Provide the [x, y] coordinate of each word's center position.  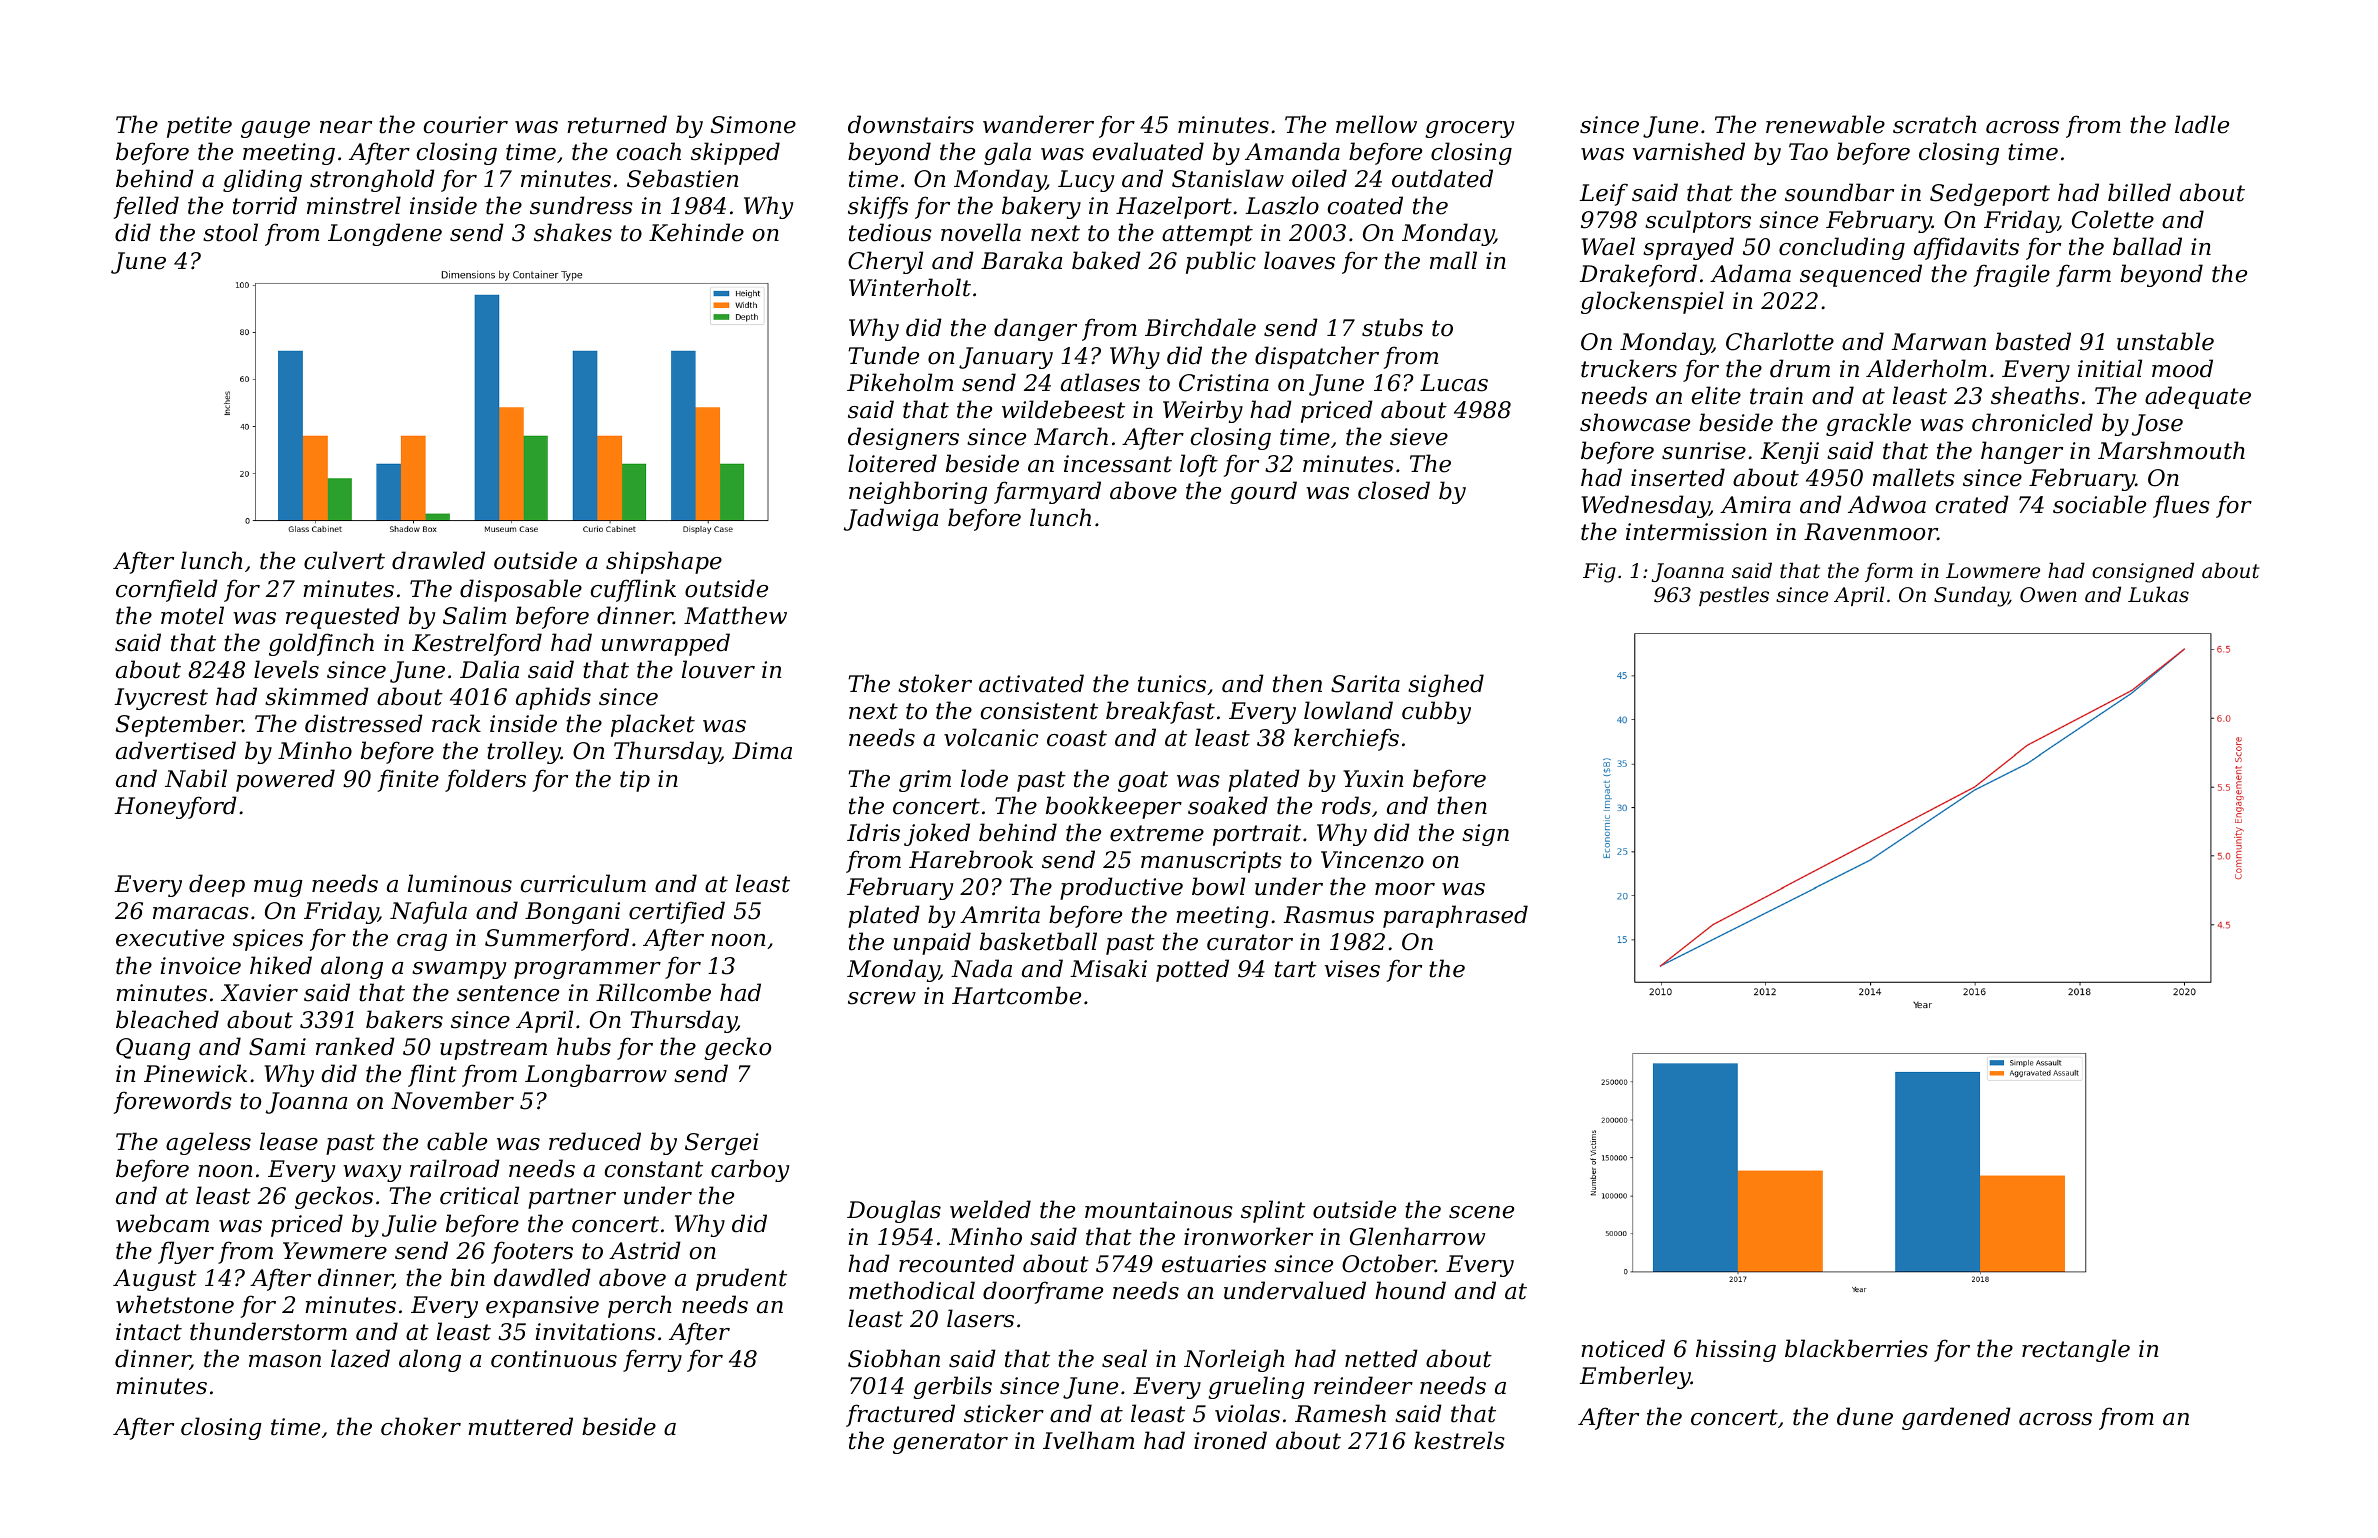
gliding [262, 180]
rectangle [2076, 1350]
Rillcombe [653, 992]
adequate [2198, 397]
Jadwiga [891, 519]
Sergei [722, 1144]
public [1221, 262]
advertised [176, 750]
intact [149, 1332]
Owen [2048, 595]
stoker [935, 683]
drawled [438, 560]
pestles [1734, 596]
